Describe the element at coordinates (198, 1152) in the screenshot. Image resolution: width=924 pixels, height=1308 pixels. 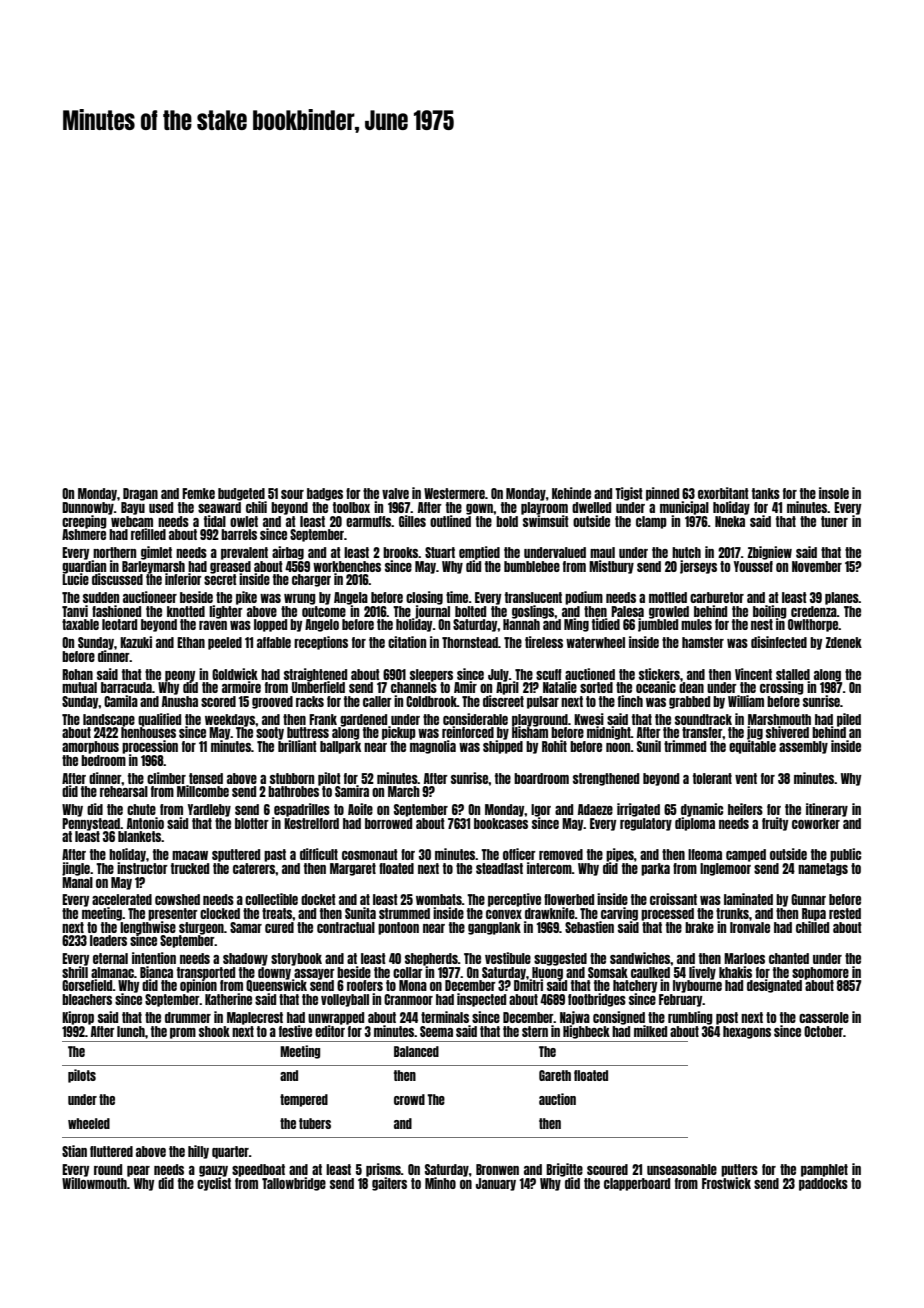
I see `hilly` at that location.
